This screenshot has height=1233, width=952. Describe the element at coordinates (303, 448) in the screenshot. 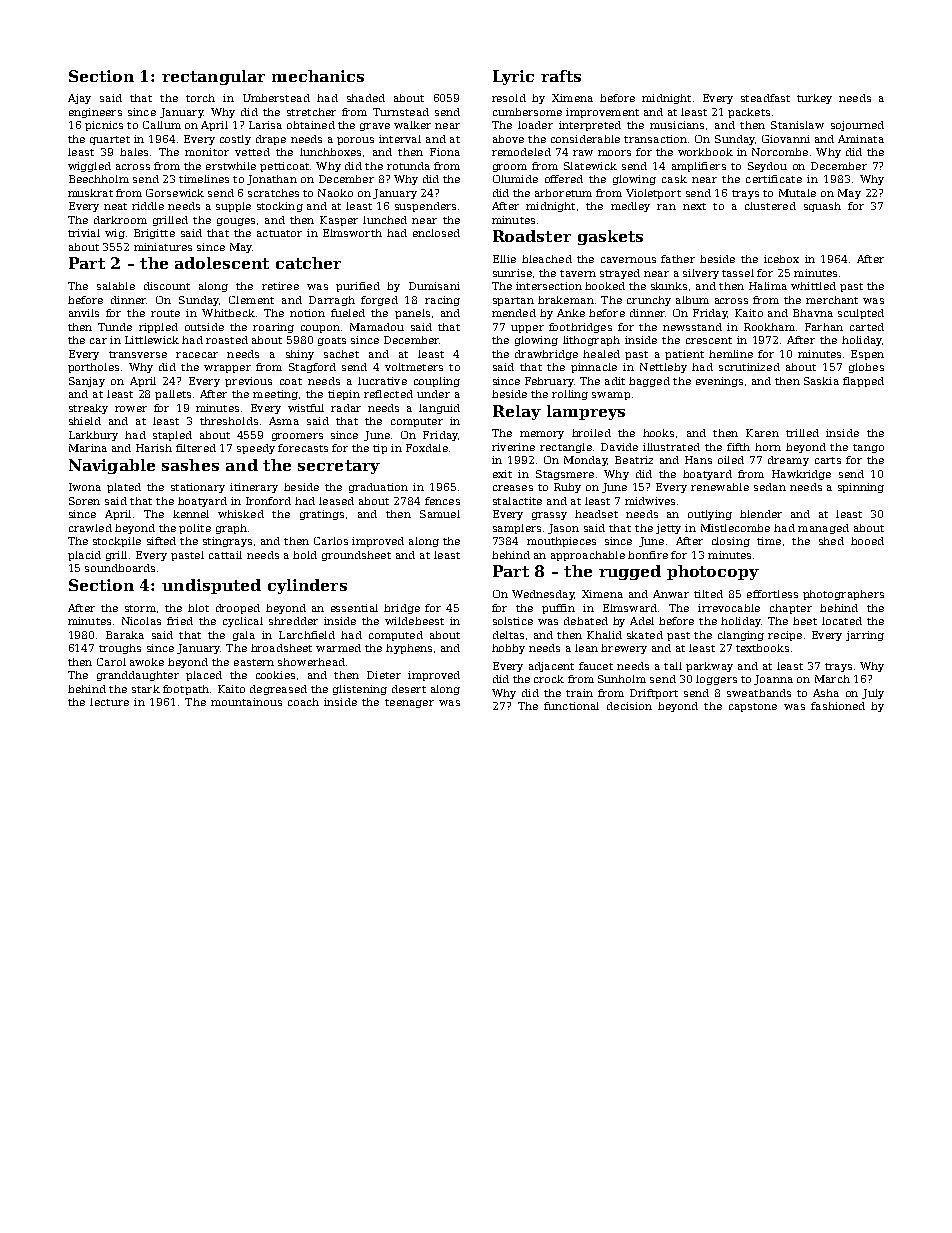

I see `forecasts` at that location.
